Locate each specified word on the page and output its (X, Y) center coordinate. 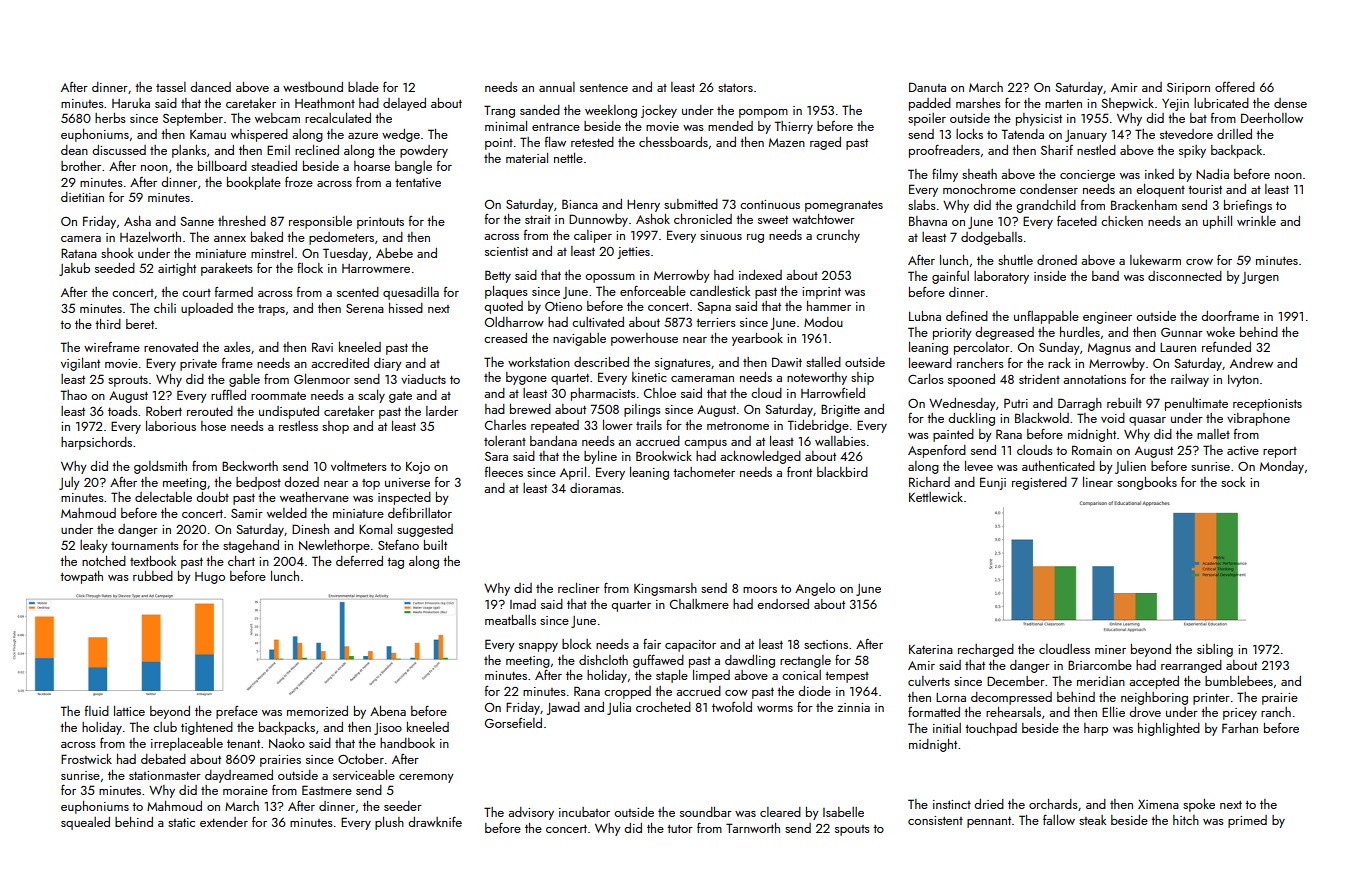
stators (735, 88)
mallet (1213, 434)
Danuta (927, 87)
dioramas (595, 488)
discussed (119, 150)
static (181, 822)
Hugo (210, 578)
